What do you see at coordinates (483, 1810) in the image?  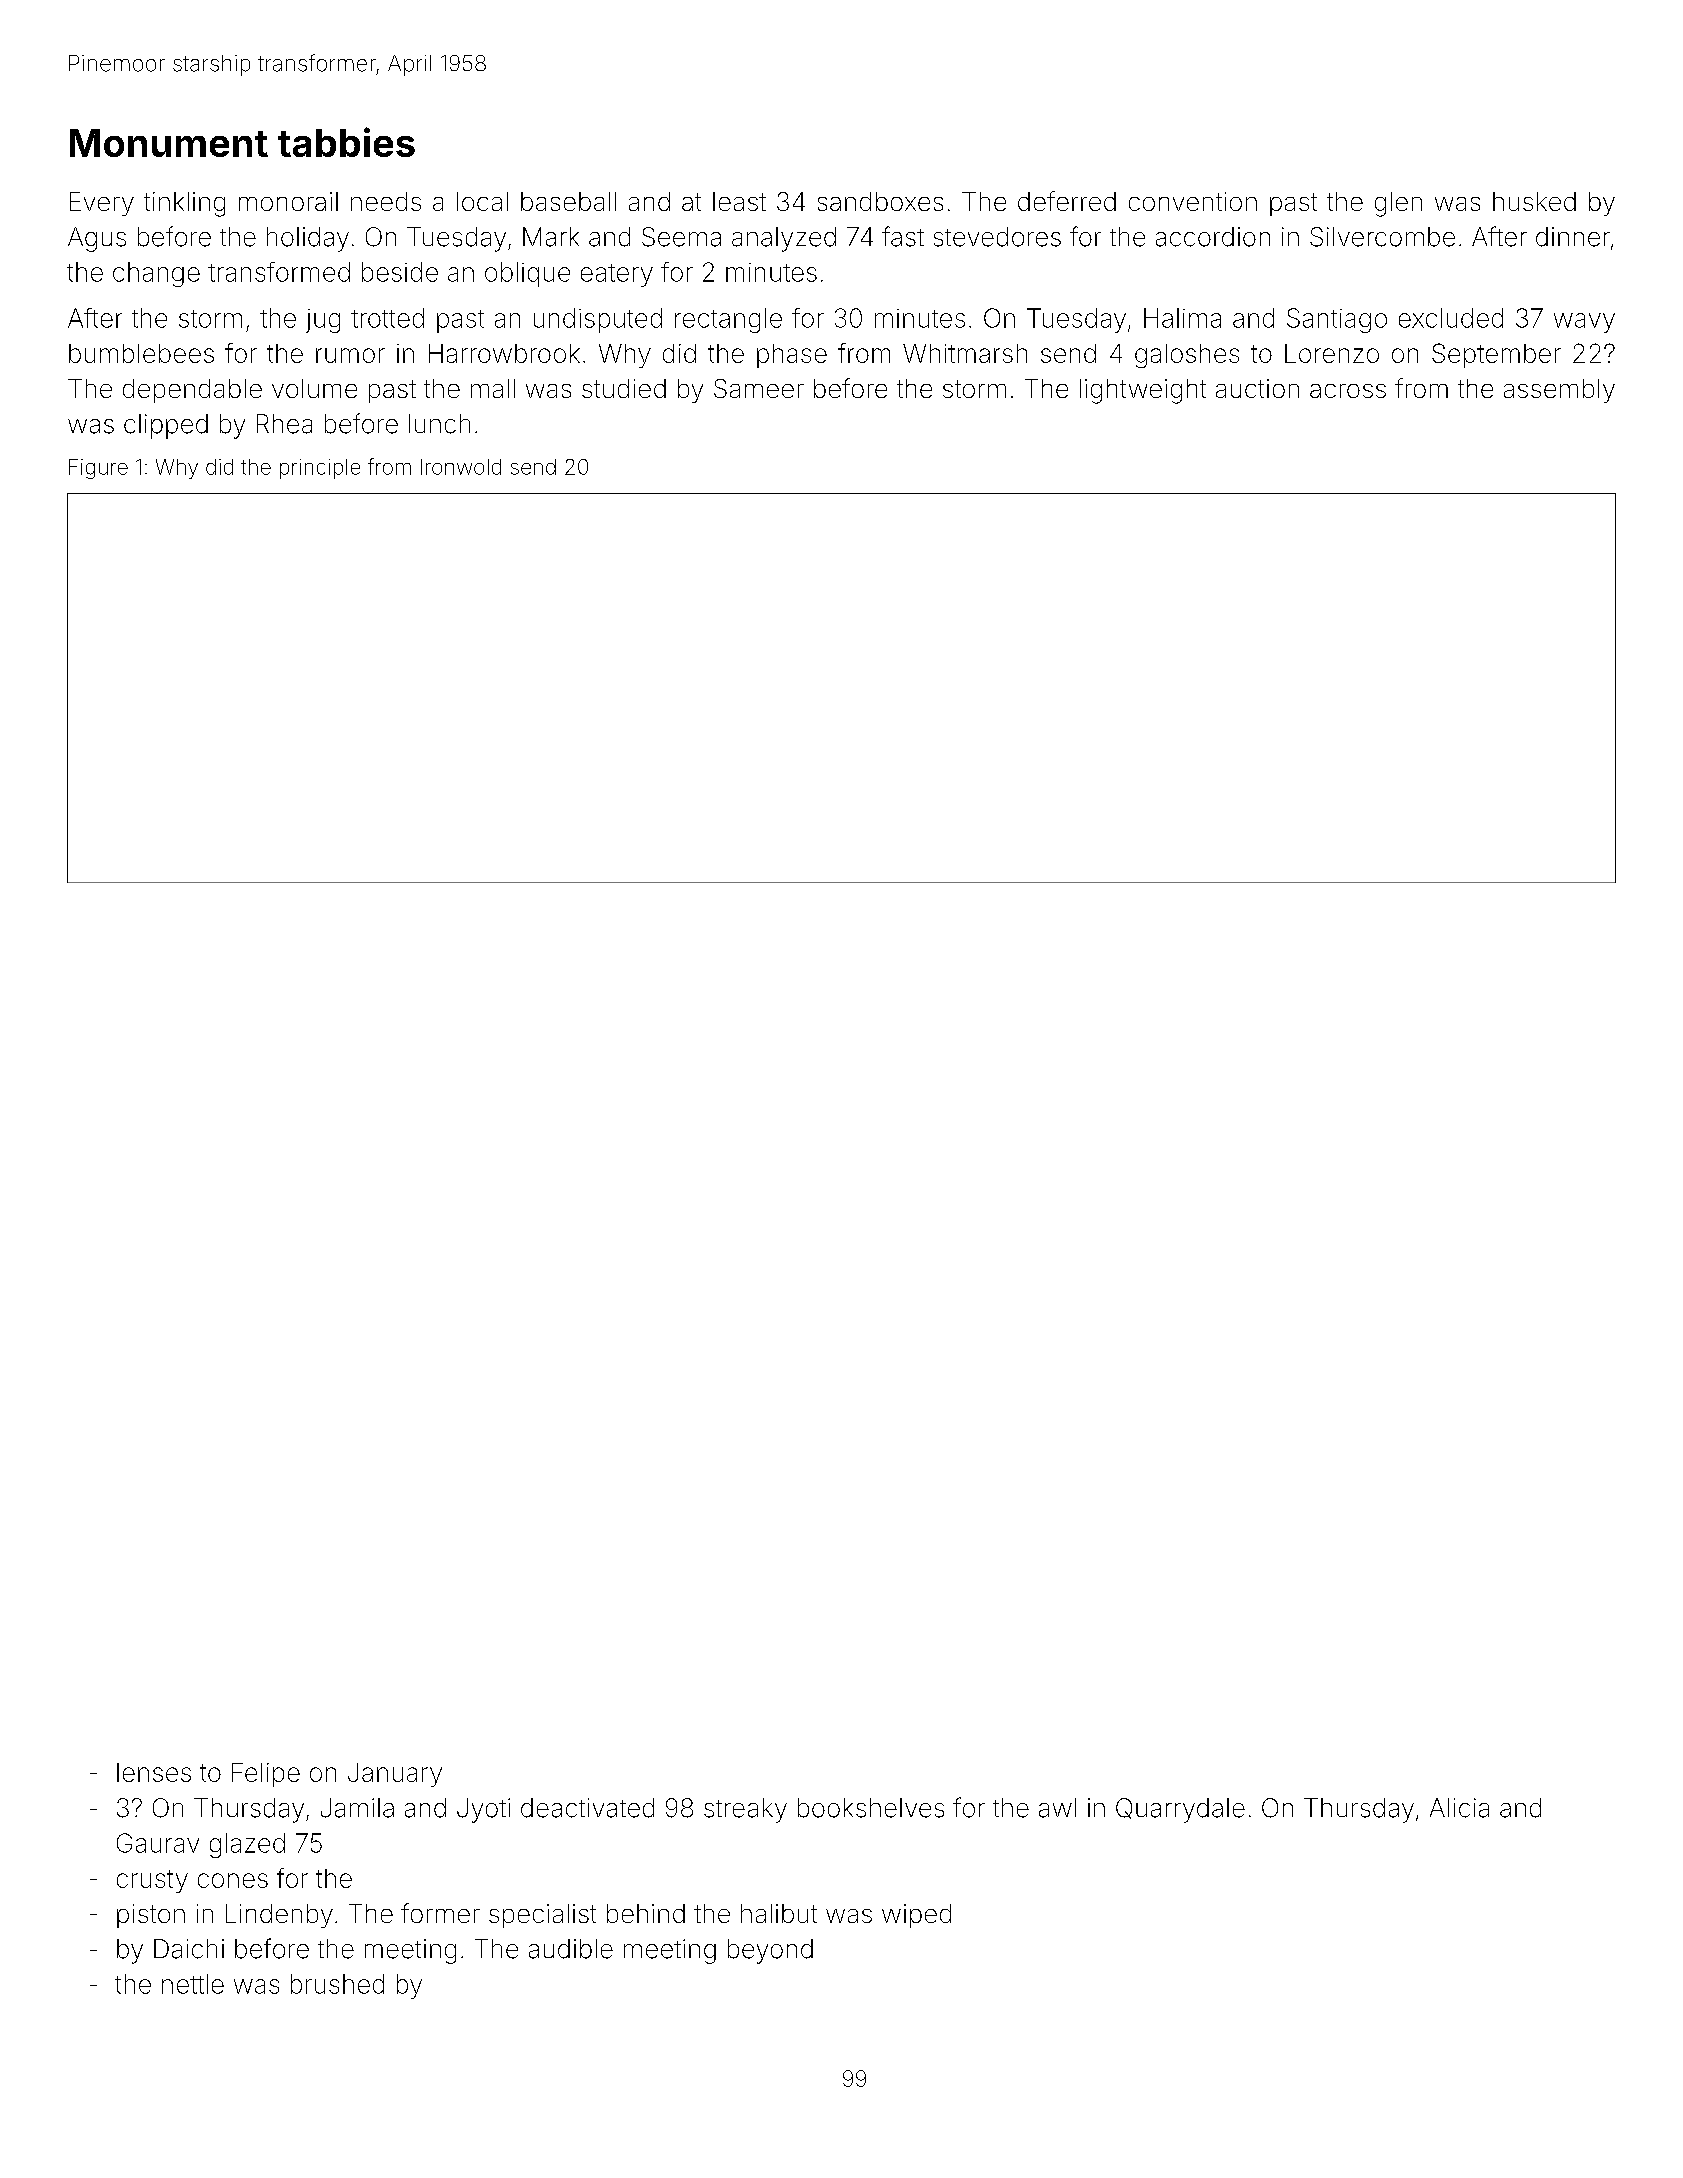 I see `Jyoti` at bounding box center [483, 1810].
